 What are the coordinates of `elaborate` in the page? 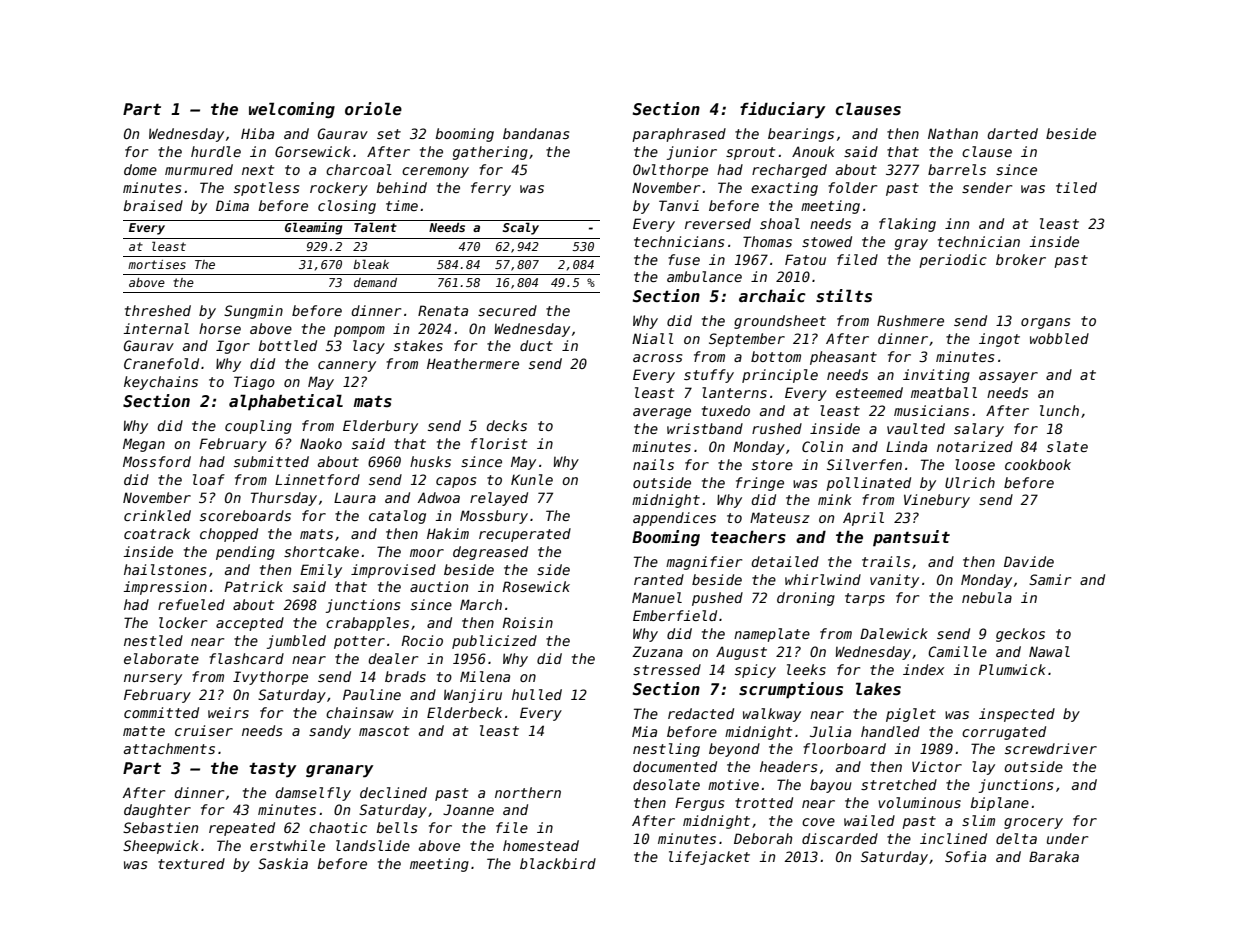 It's located at (161, 658).
